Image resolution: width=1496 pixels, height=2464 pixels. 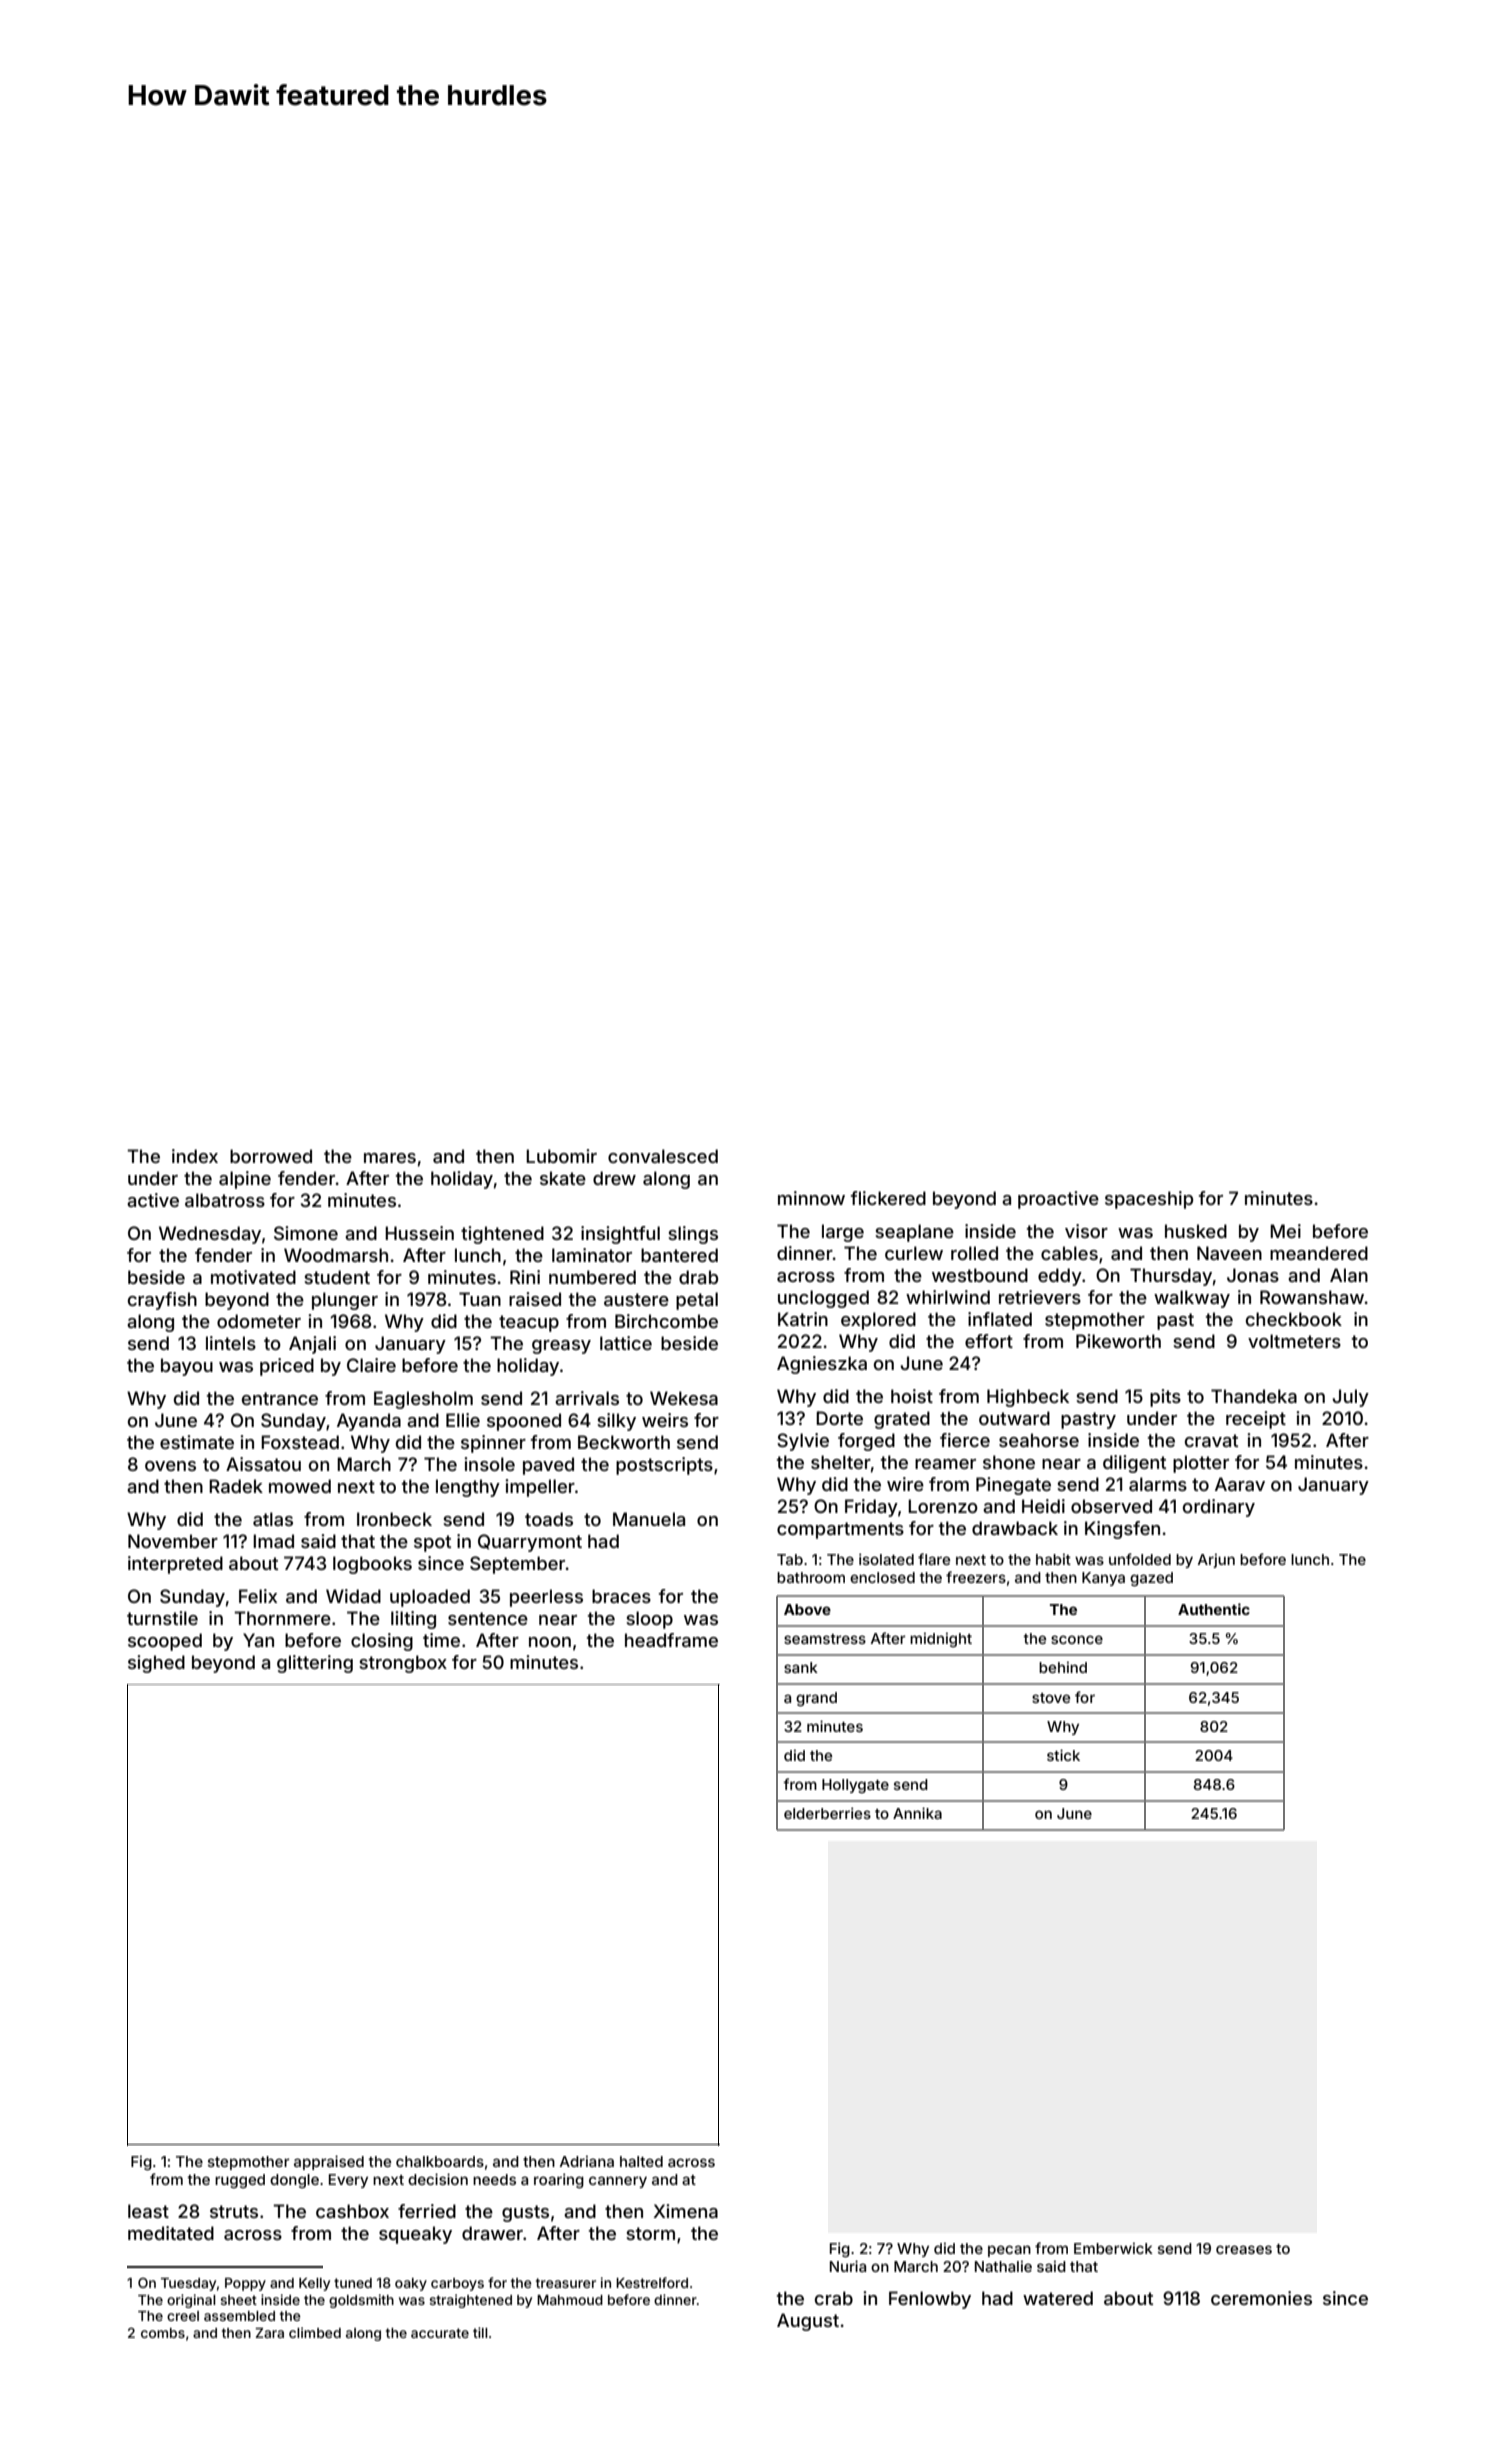 What do you see at coordinates (156, 1664) in the screenshot?
I see `sighed` at bounding box center [156, 1664].
